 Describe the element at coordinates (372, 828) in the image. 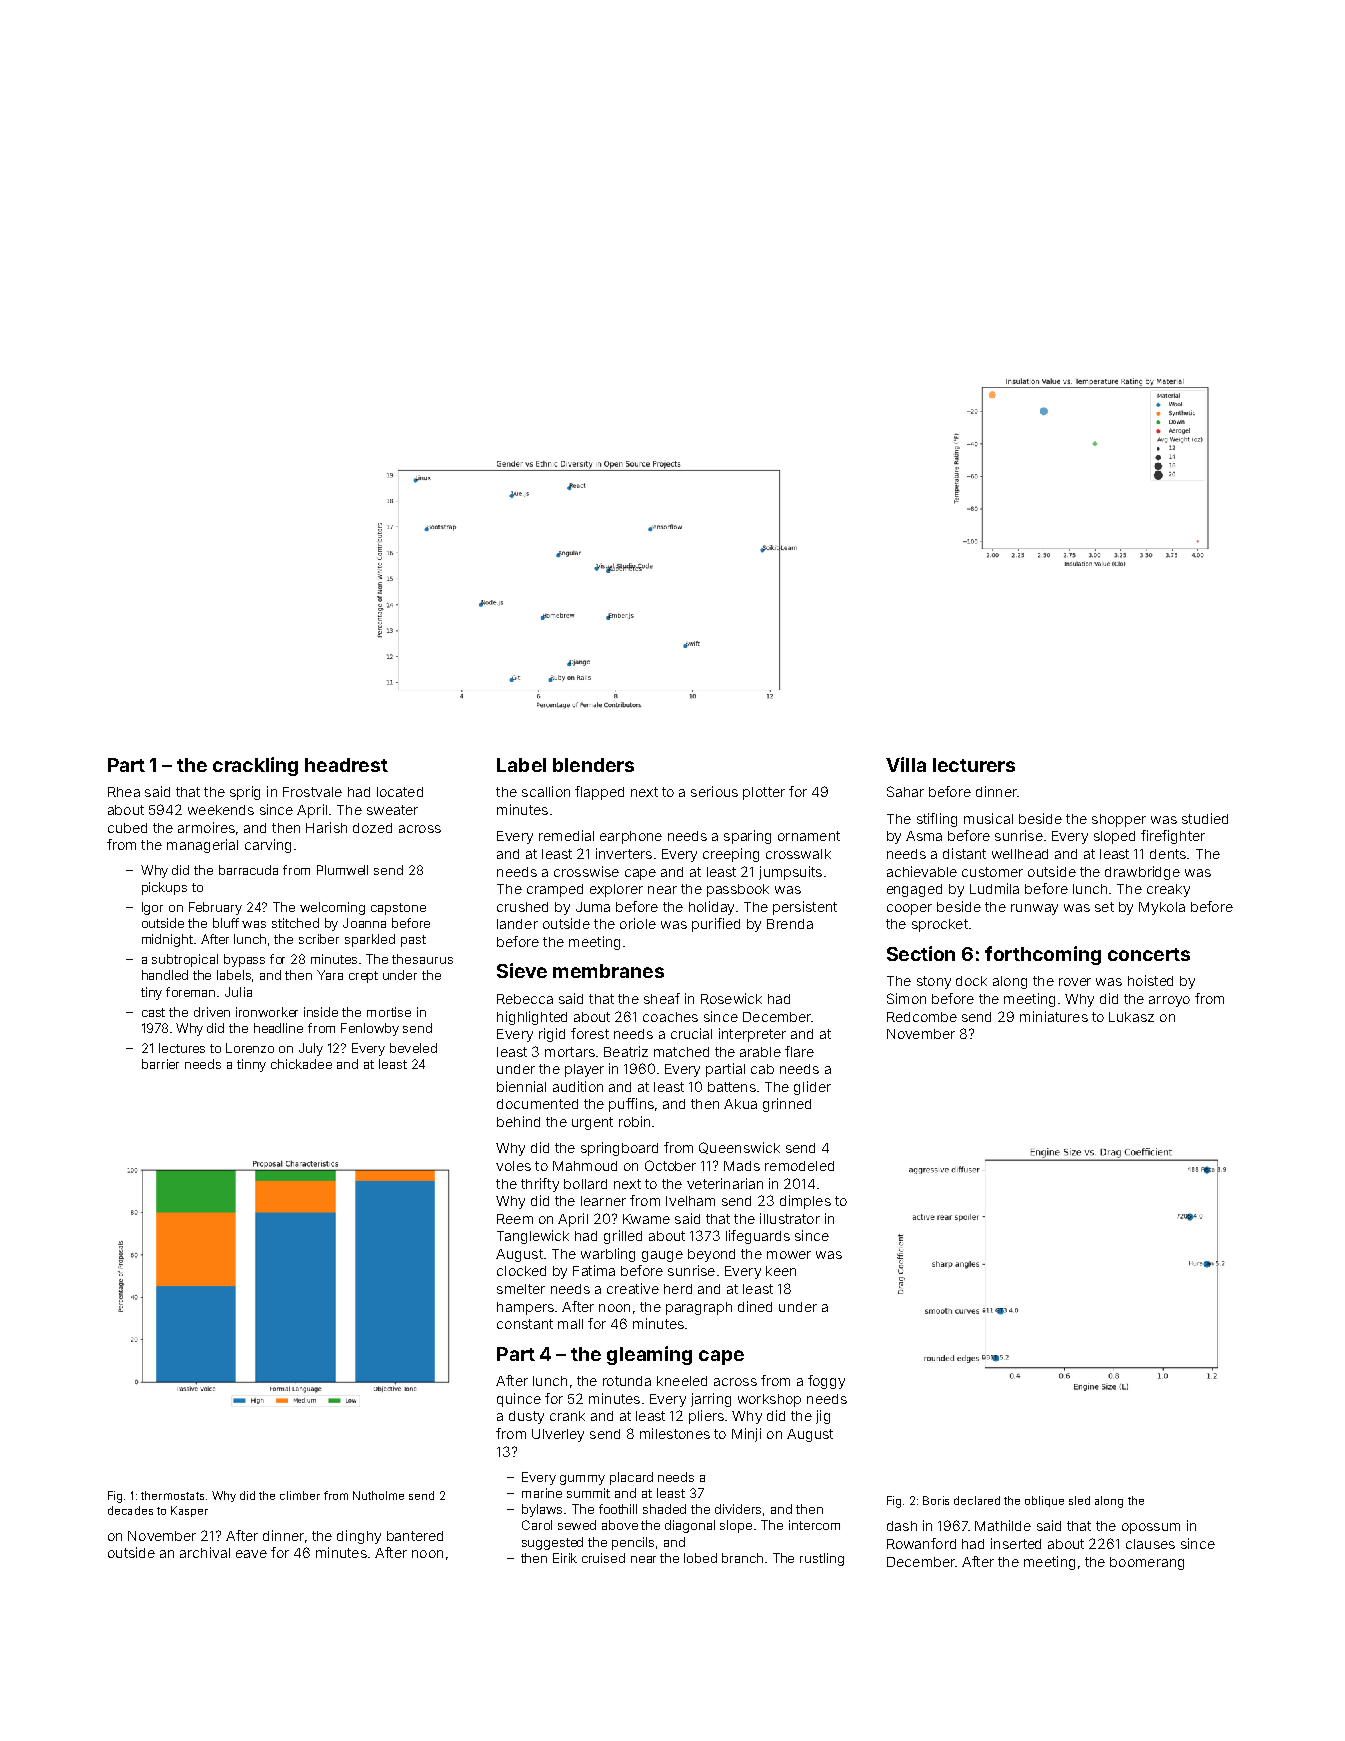

I see `dozed` at that location.
